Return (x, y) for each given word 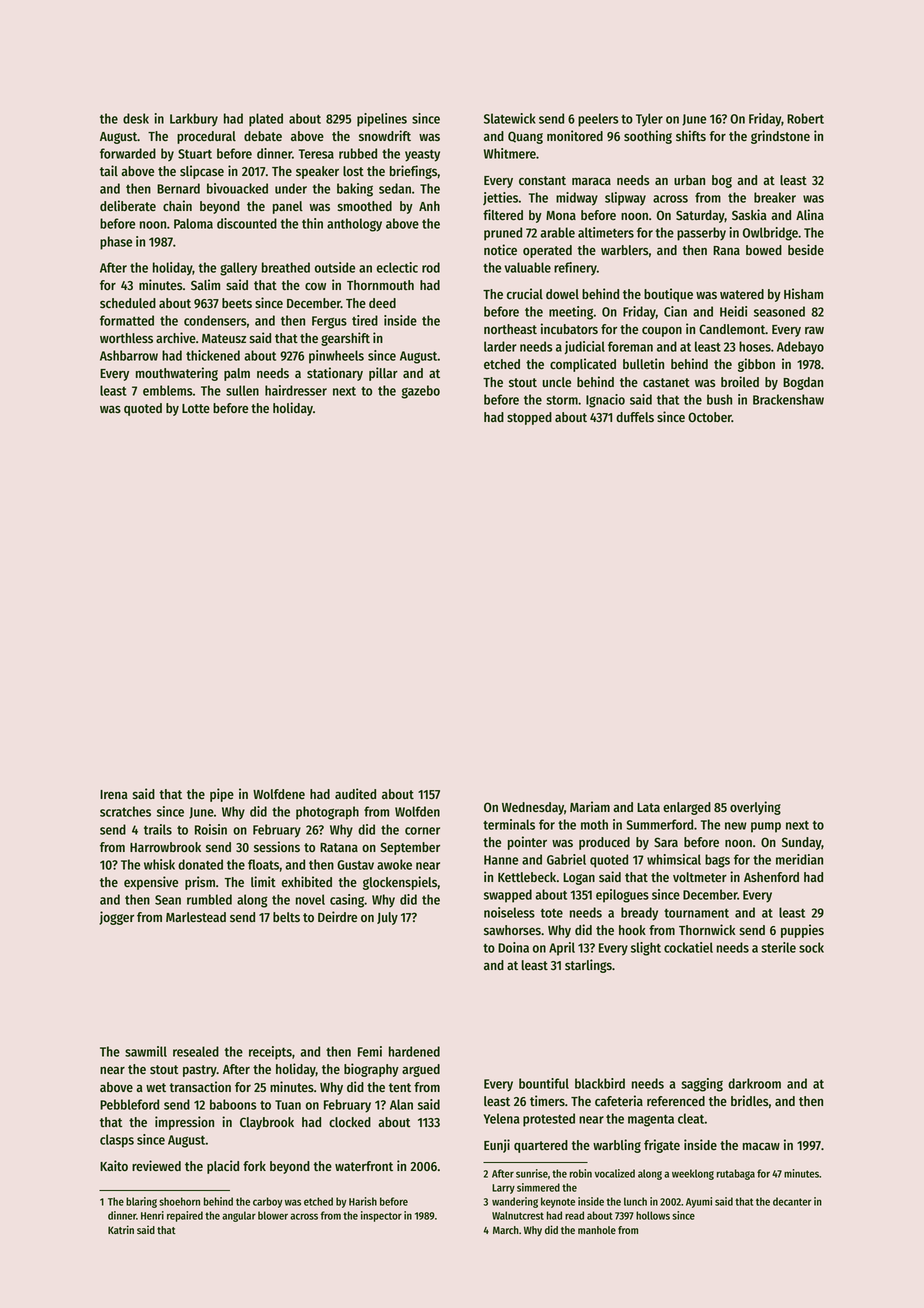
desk (136, 118)
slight (646, 949)
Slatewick (510, 118)
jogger (116, 918)
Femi (370, 1051)
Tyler (649, 120)
